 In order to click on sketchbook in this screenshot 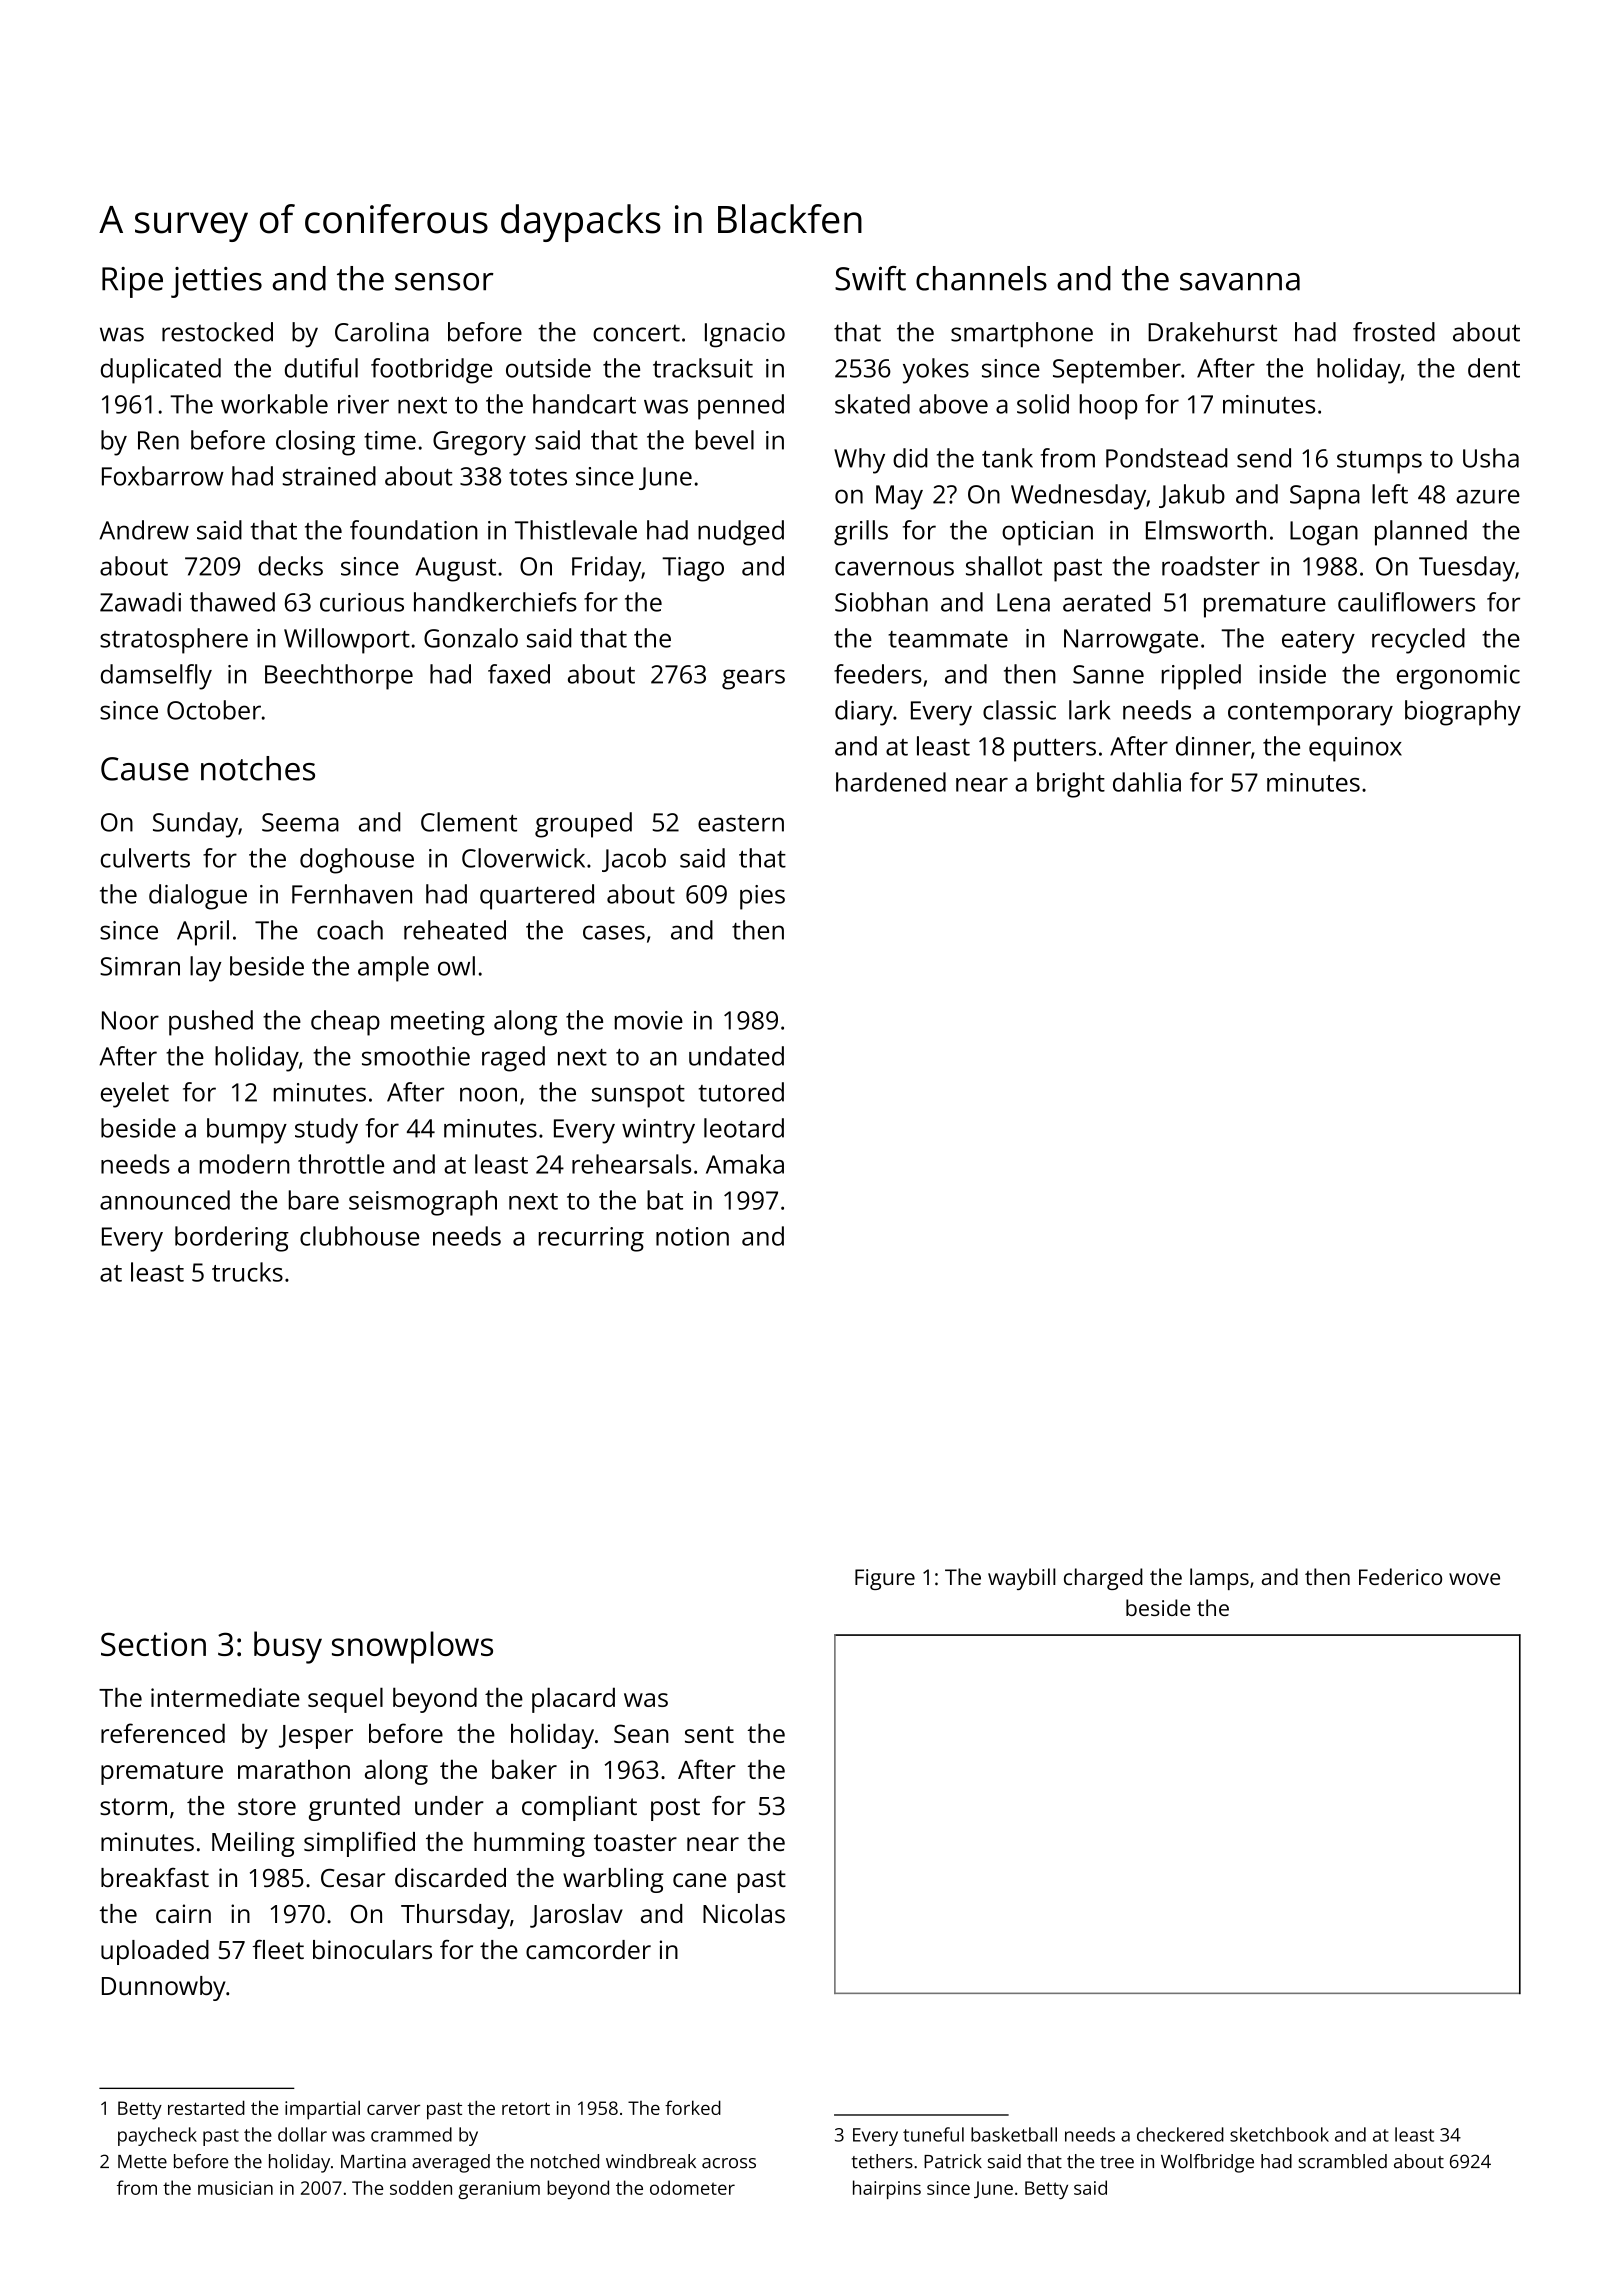, I will do `click(1279, 2134)`.
